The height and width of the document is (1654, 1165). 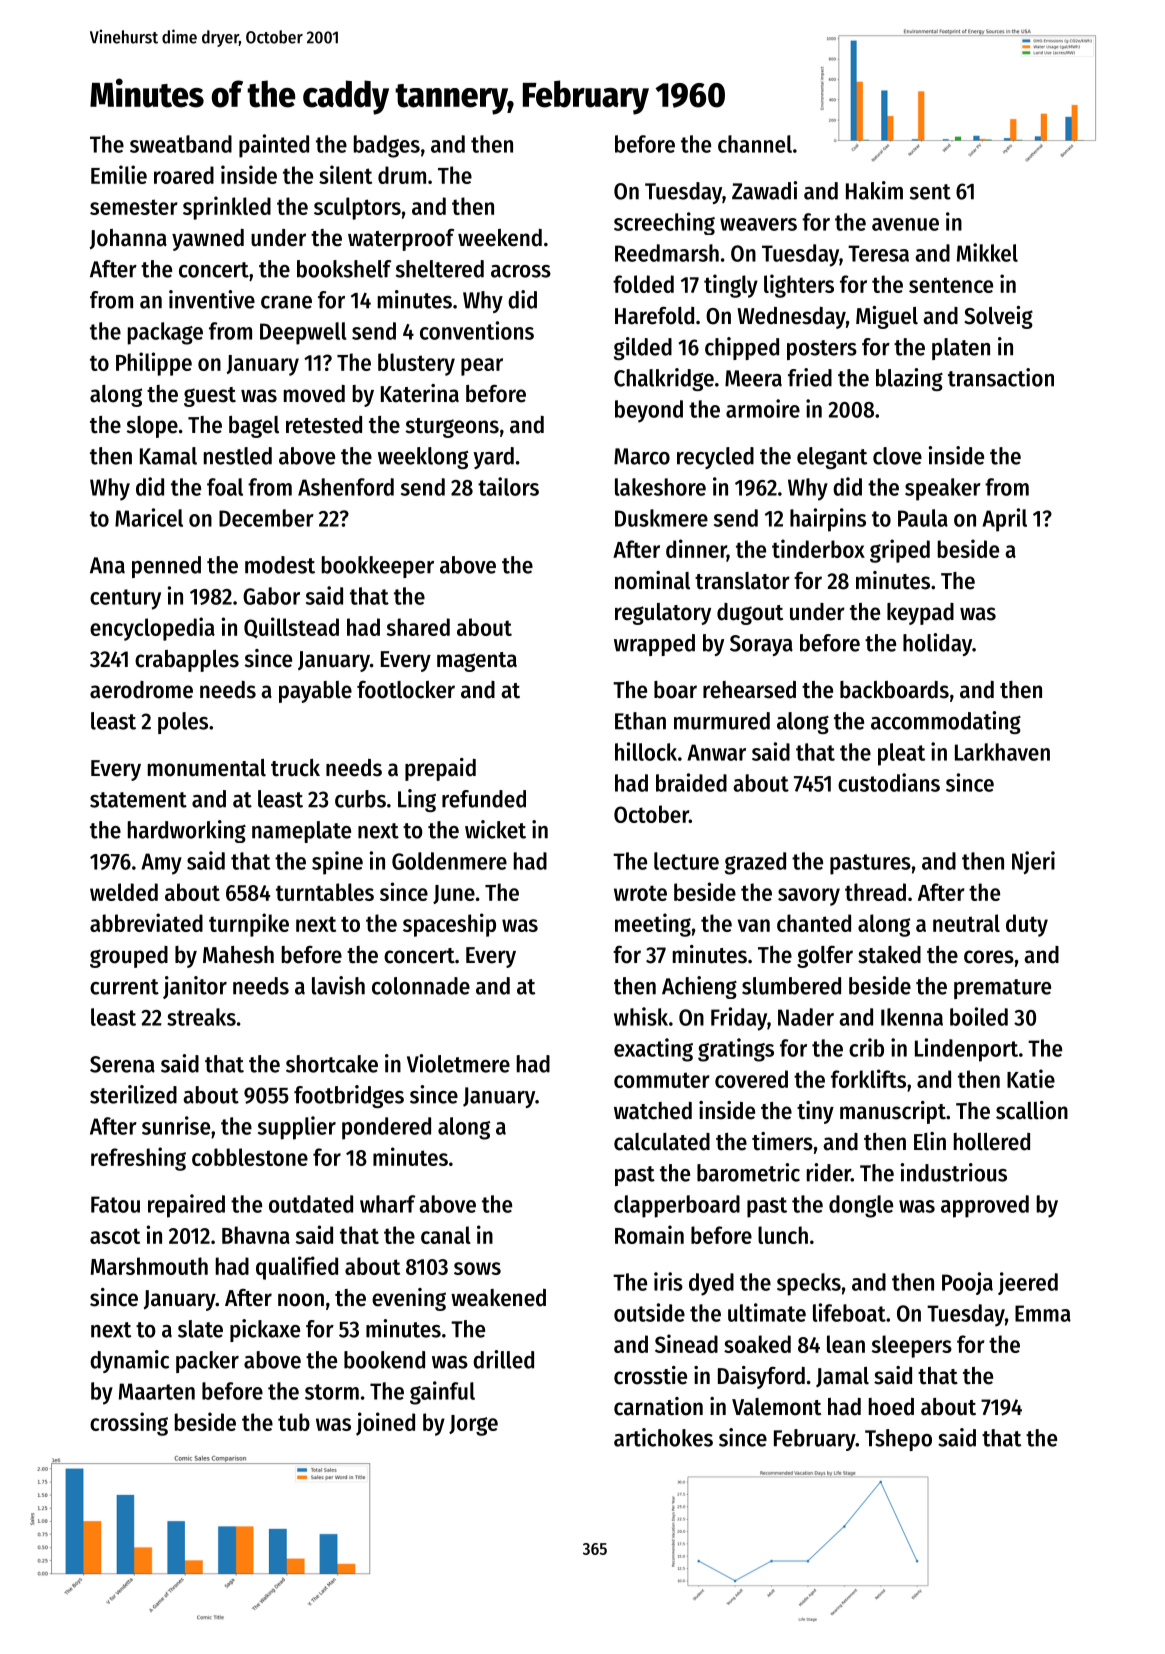 I want to click on tailors, so click(x=508, y=486).
